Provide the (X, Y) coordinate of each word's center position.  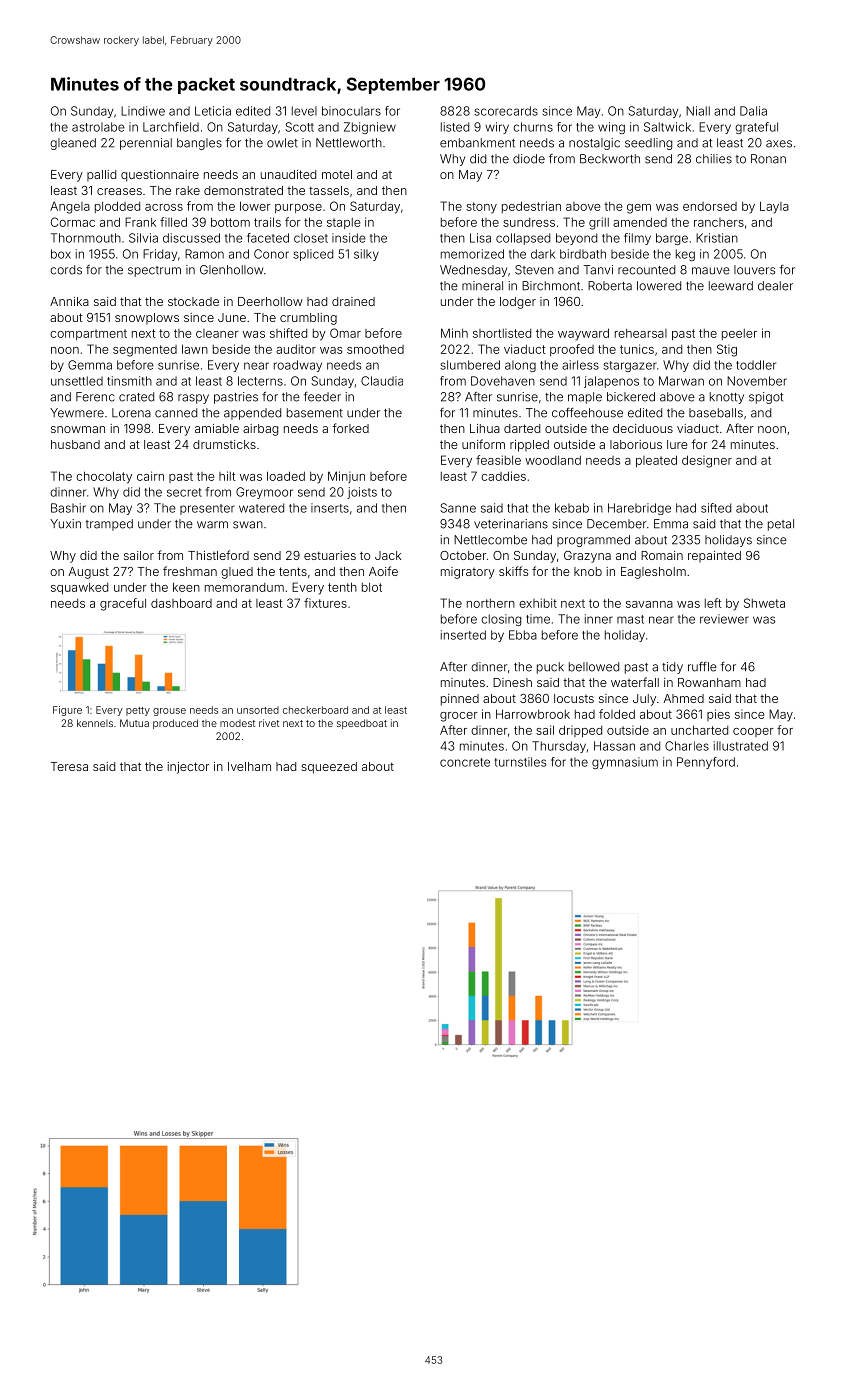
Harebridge (639, 509)
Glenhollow (231, 270)
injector (188, 768)
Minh (454, 333)
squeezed (329, 768)
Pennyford (706, 763)
